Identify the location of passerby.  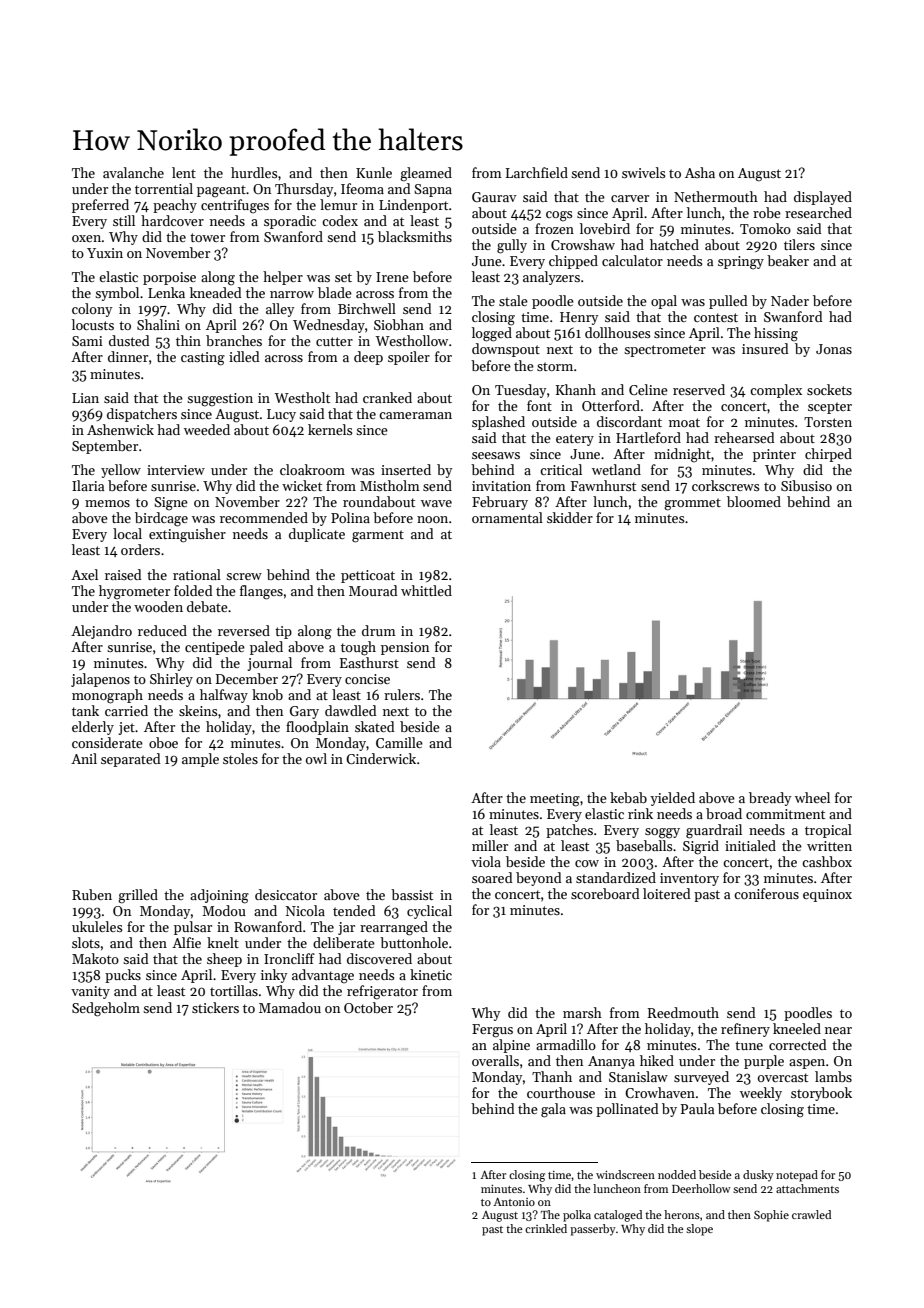
(593, 1230).
